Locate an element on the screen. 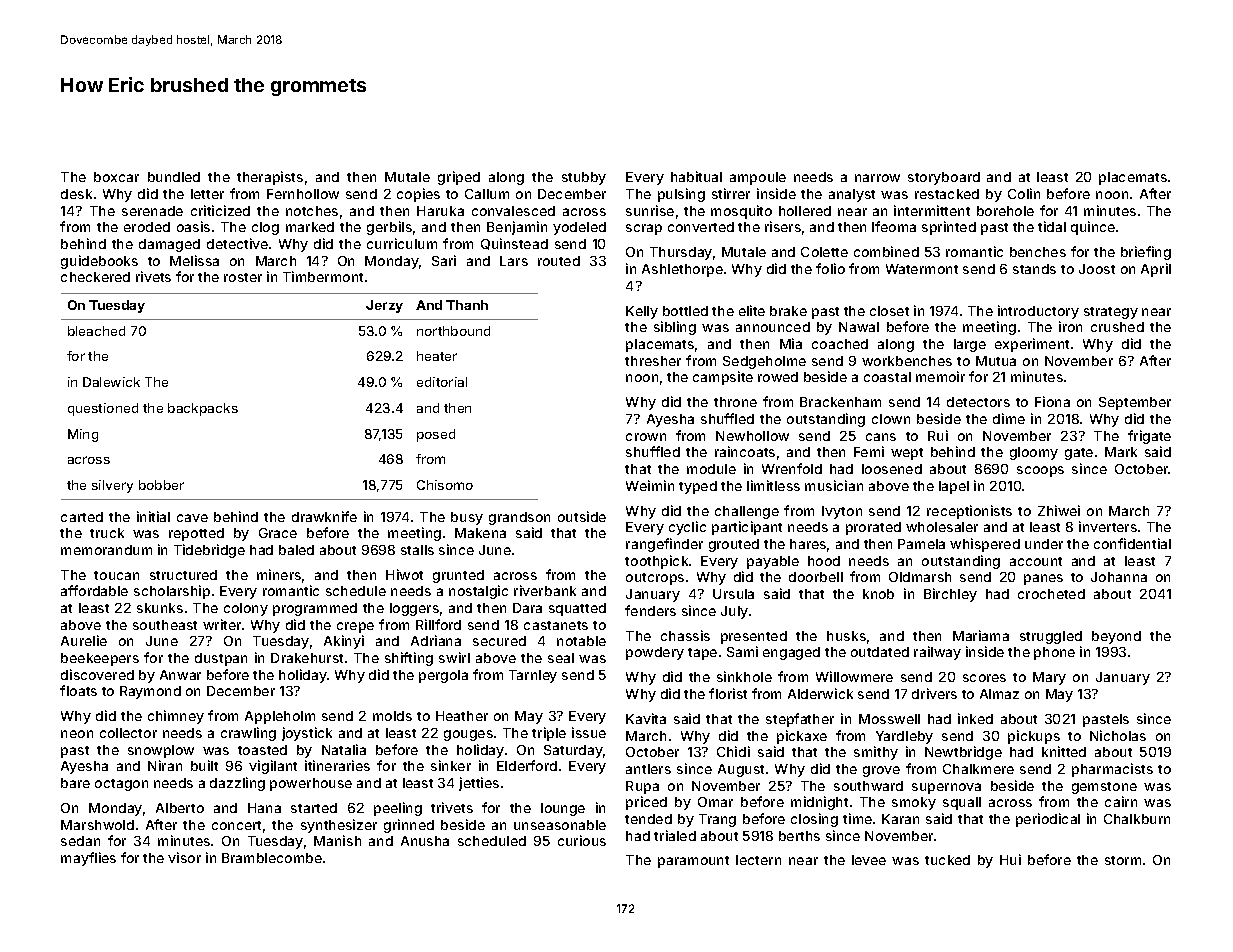  griped is located at coordinates (459, 178).
